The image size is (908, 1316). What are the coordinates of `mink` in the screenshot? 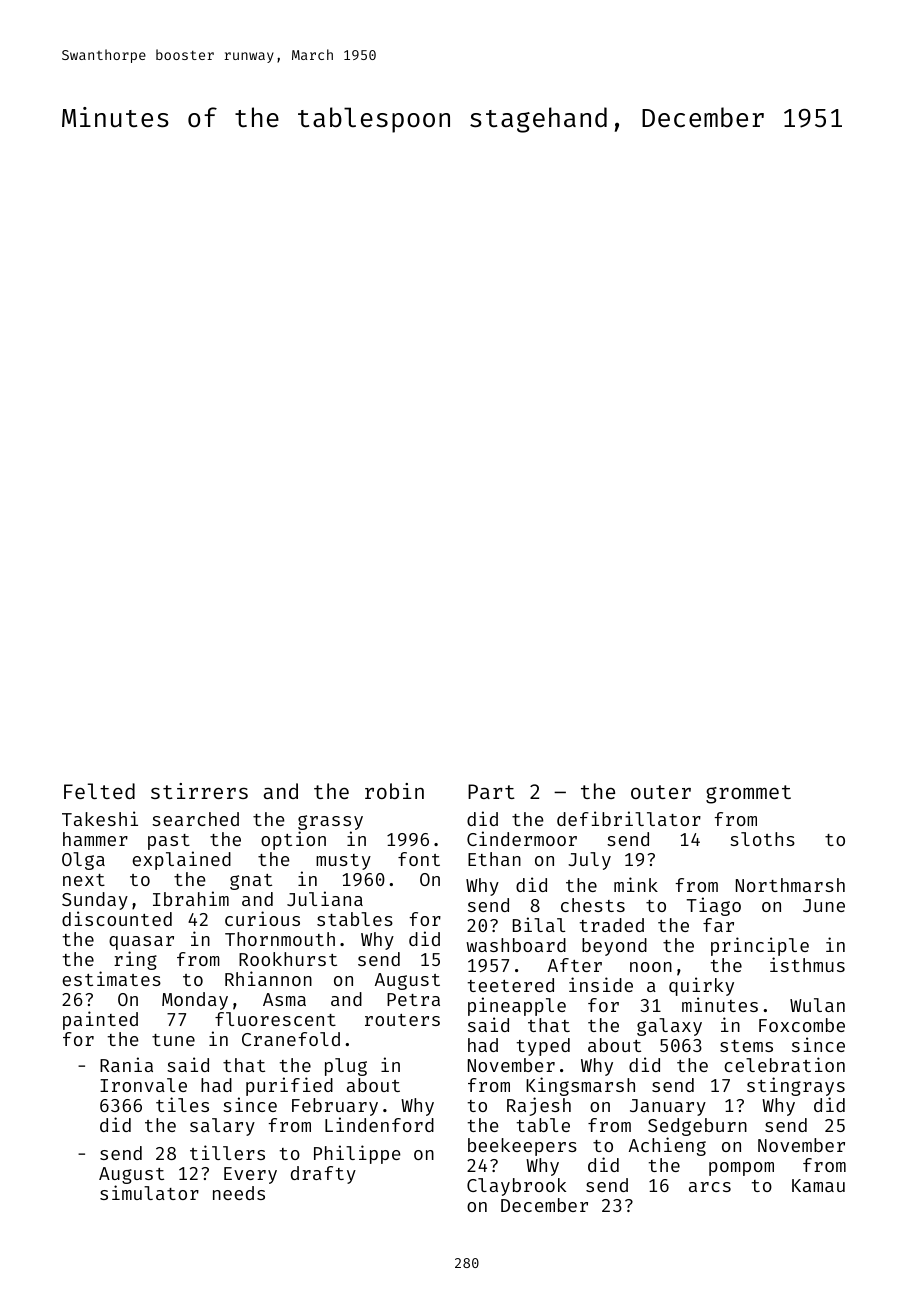 It's located at (636, 884).
